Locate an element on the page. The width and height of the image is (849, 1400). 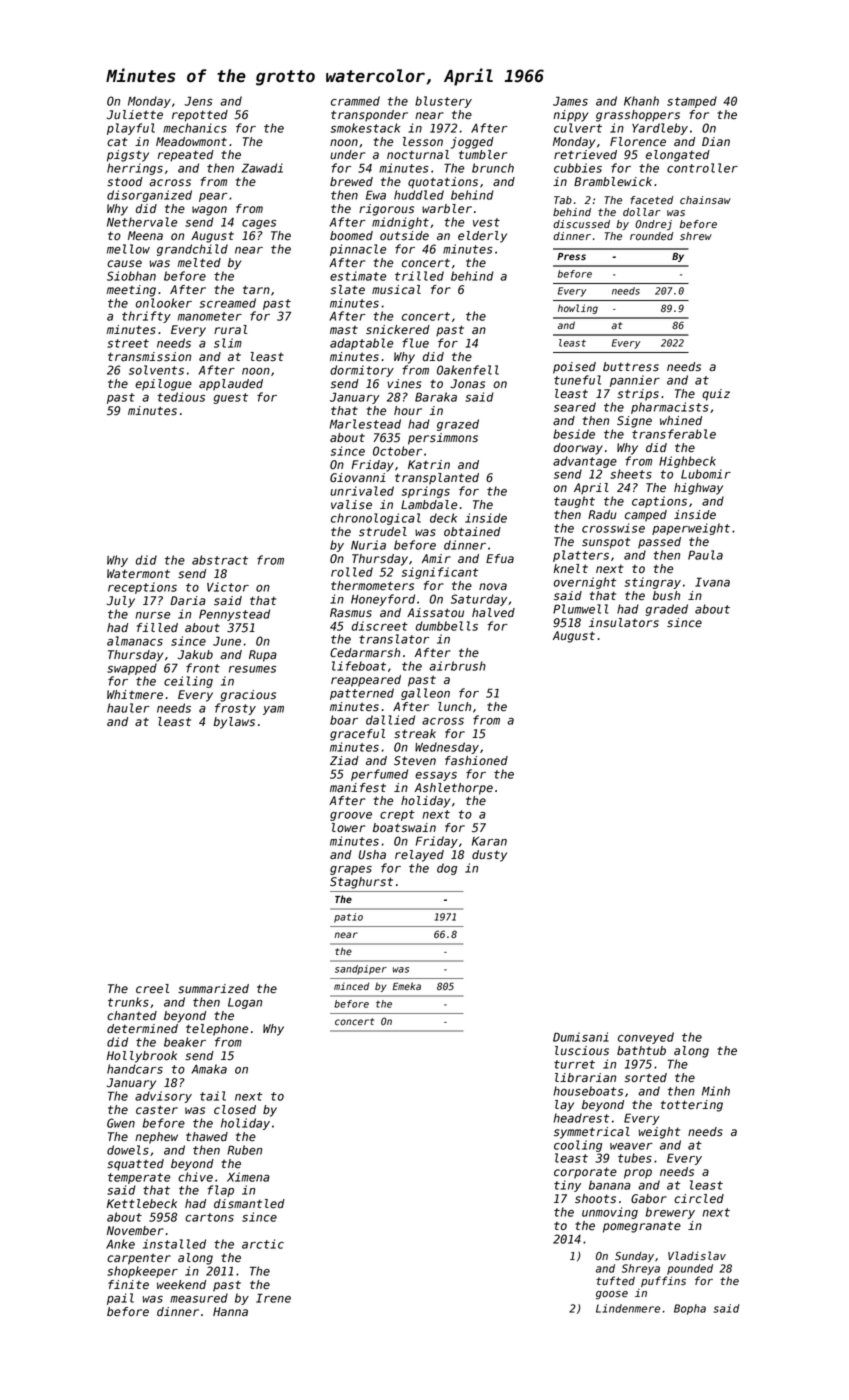
vines is located at coordinates (404, 384).
